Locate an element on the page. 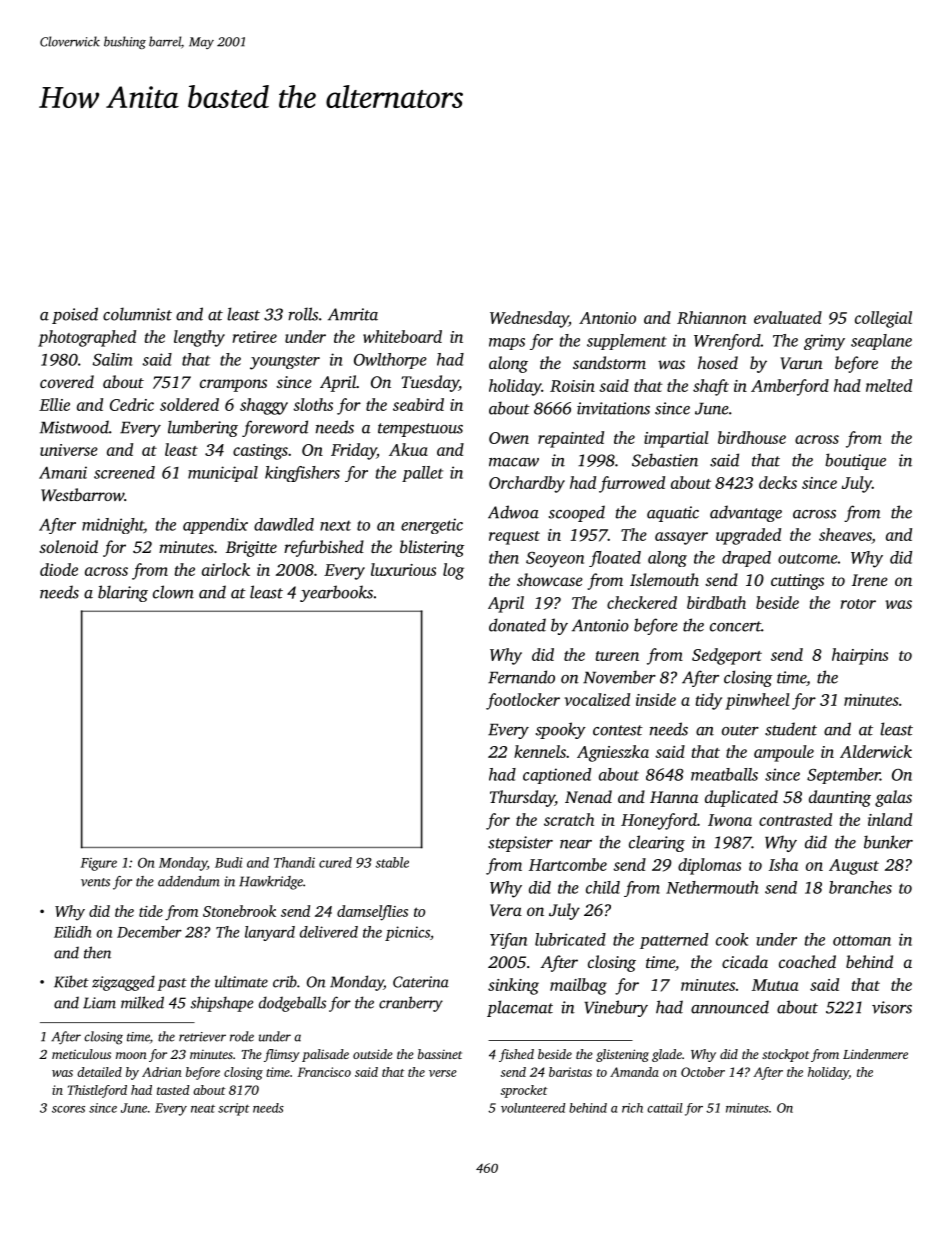 Image resolution: width=952 pixels, height=1233 pixels. invitations is located at coordinates (613, 408).
